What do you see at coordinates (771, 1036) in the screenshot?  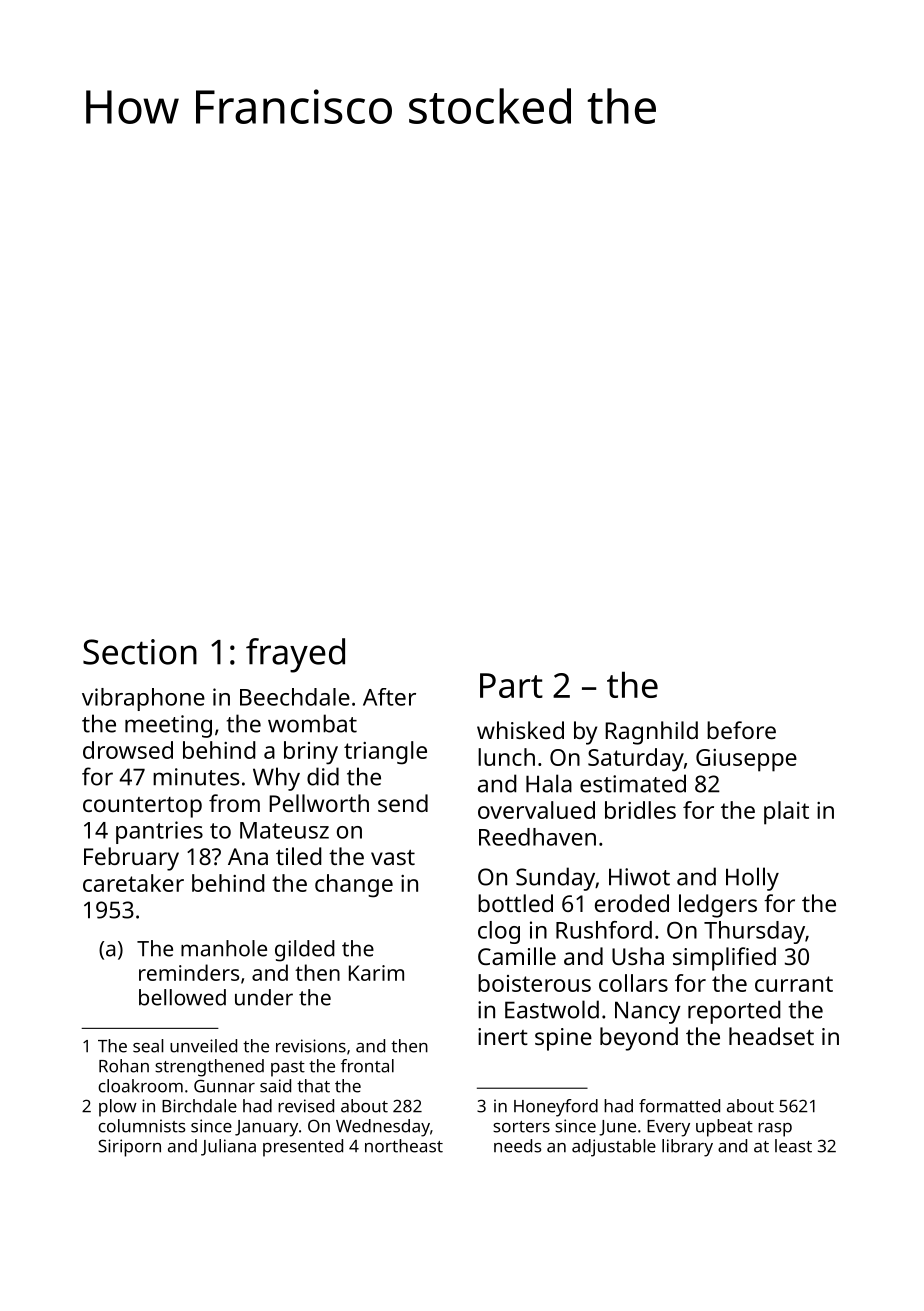 I see `headset` at bounding box center [771, 1036].
